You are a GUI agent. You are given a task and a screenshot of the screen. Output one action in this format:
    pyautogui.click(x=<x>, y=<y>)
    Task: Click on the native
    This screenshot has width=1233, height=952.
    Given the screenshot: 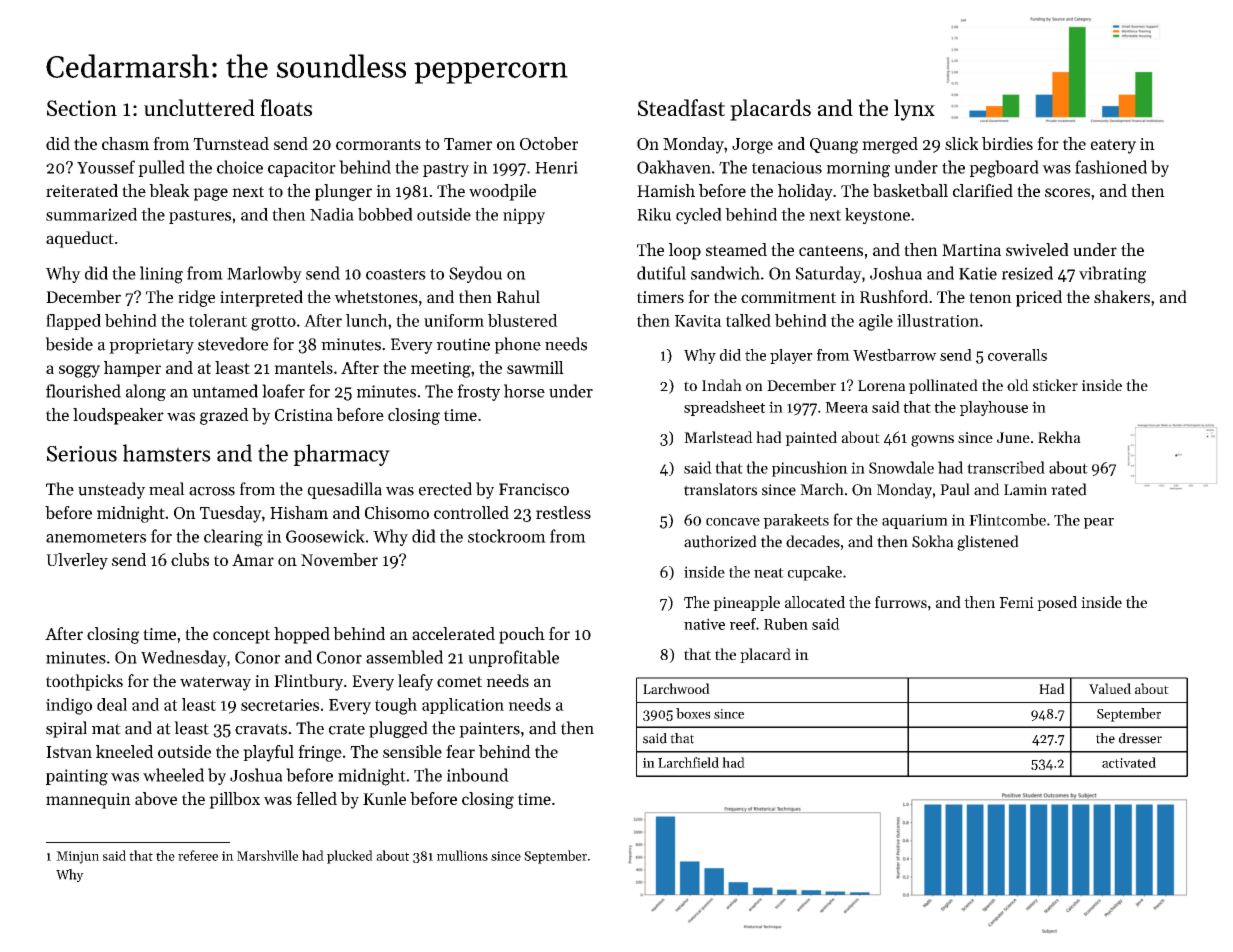 What is the action you would take?
    pyautogui.click(x=704, y=624)
